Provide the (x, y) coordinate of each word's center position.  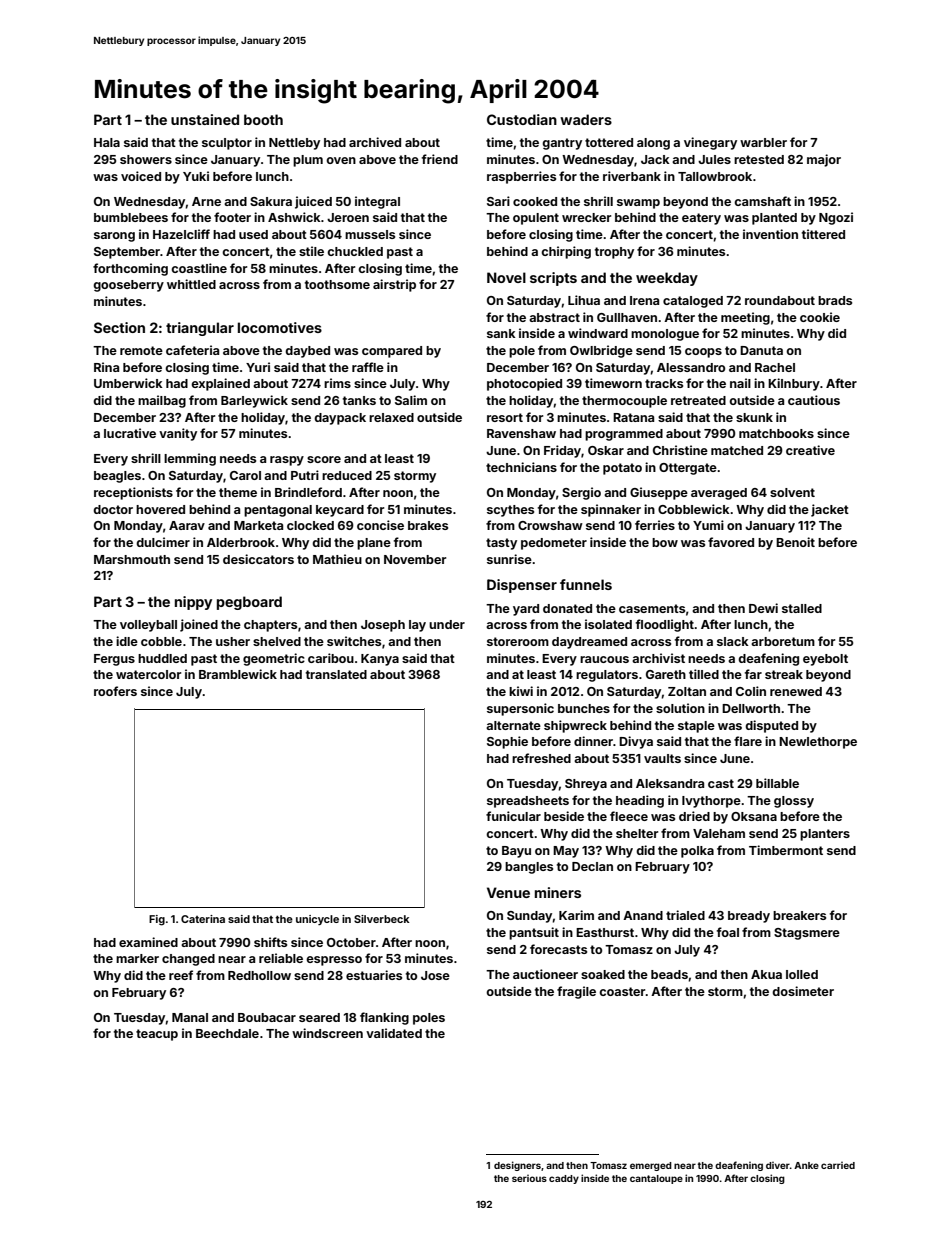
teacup (157, 1035)
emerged (651, 1166)
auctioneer (545, 974)
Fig (157, 920)
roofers (115, 691)
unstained (205, 119)
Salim (411, 400)
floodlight (665, 625)
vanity (178, 434)
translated (336, 674)
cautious (814, 400)
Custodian (522, 119)
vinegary (710, 143)
